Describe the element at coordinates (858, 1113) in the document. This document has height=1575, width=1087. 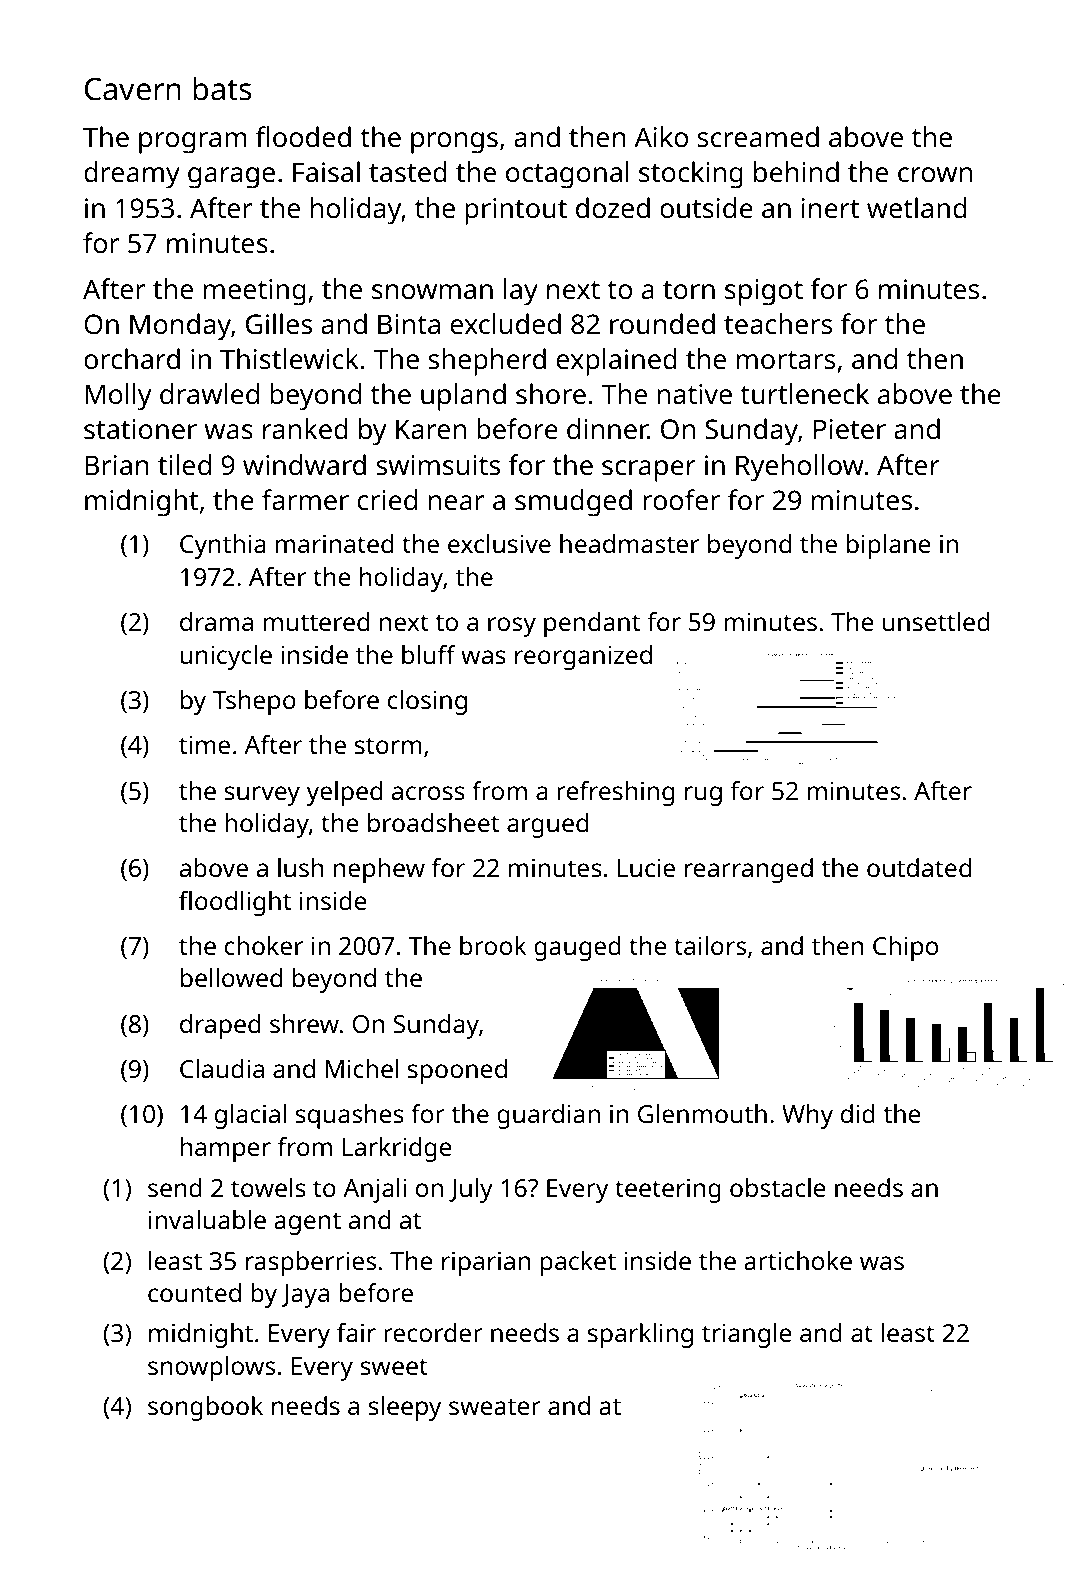
I see `did` at that location.
